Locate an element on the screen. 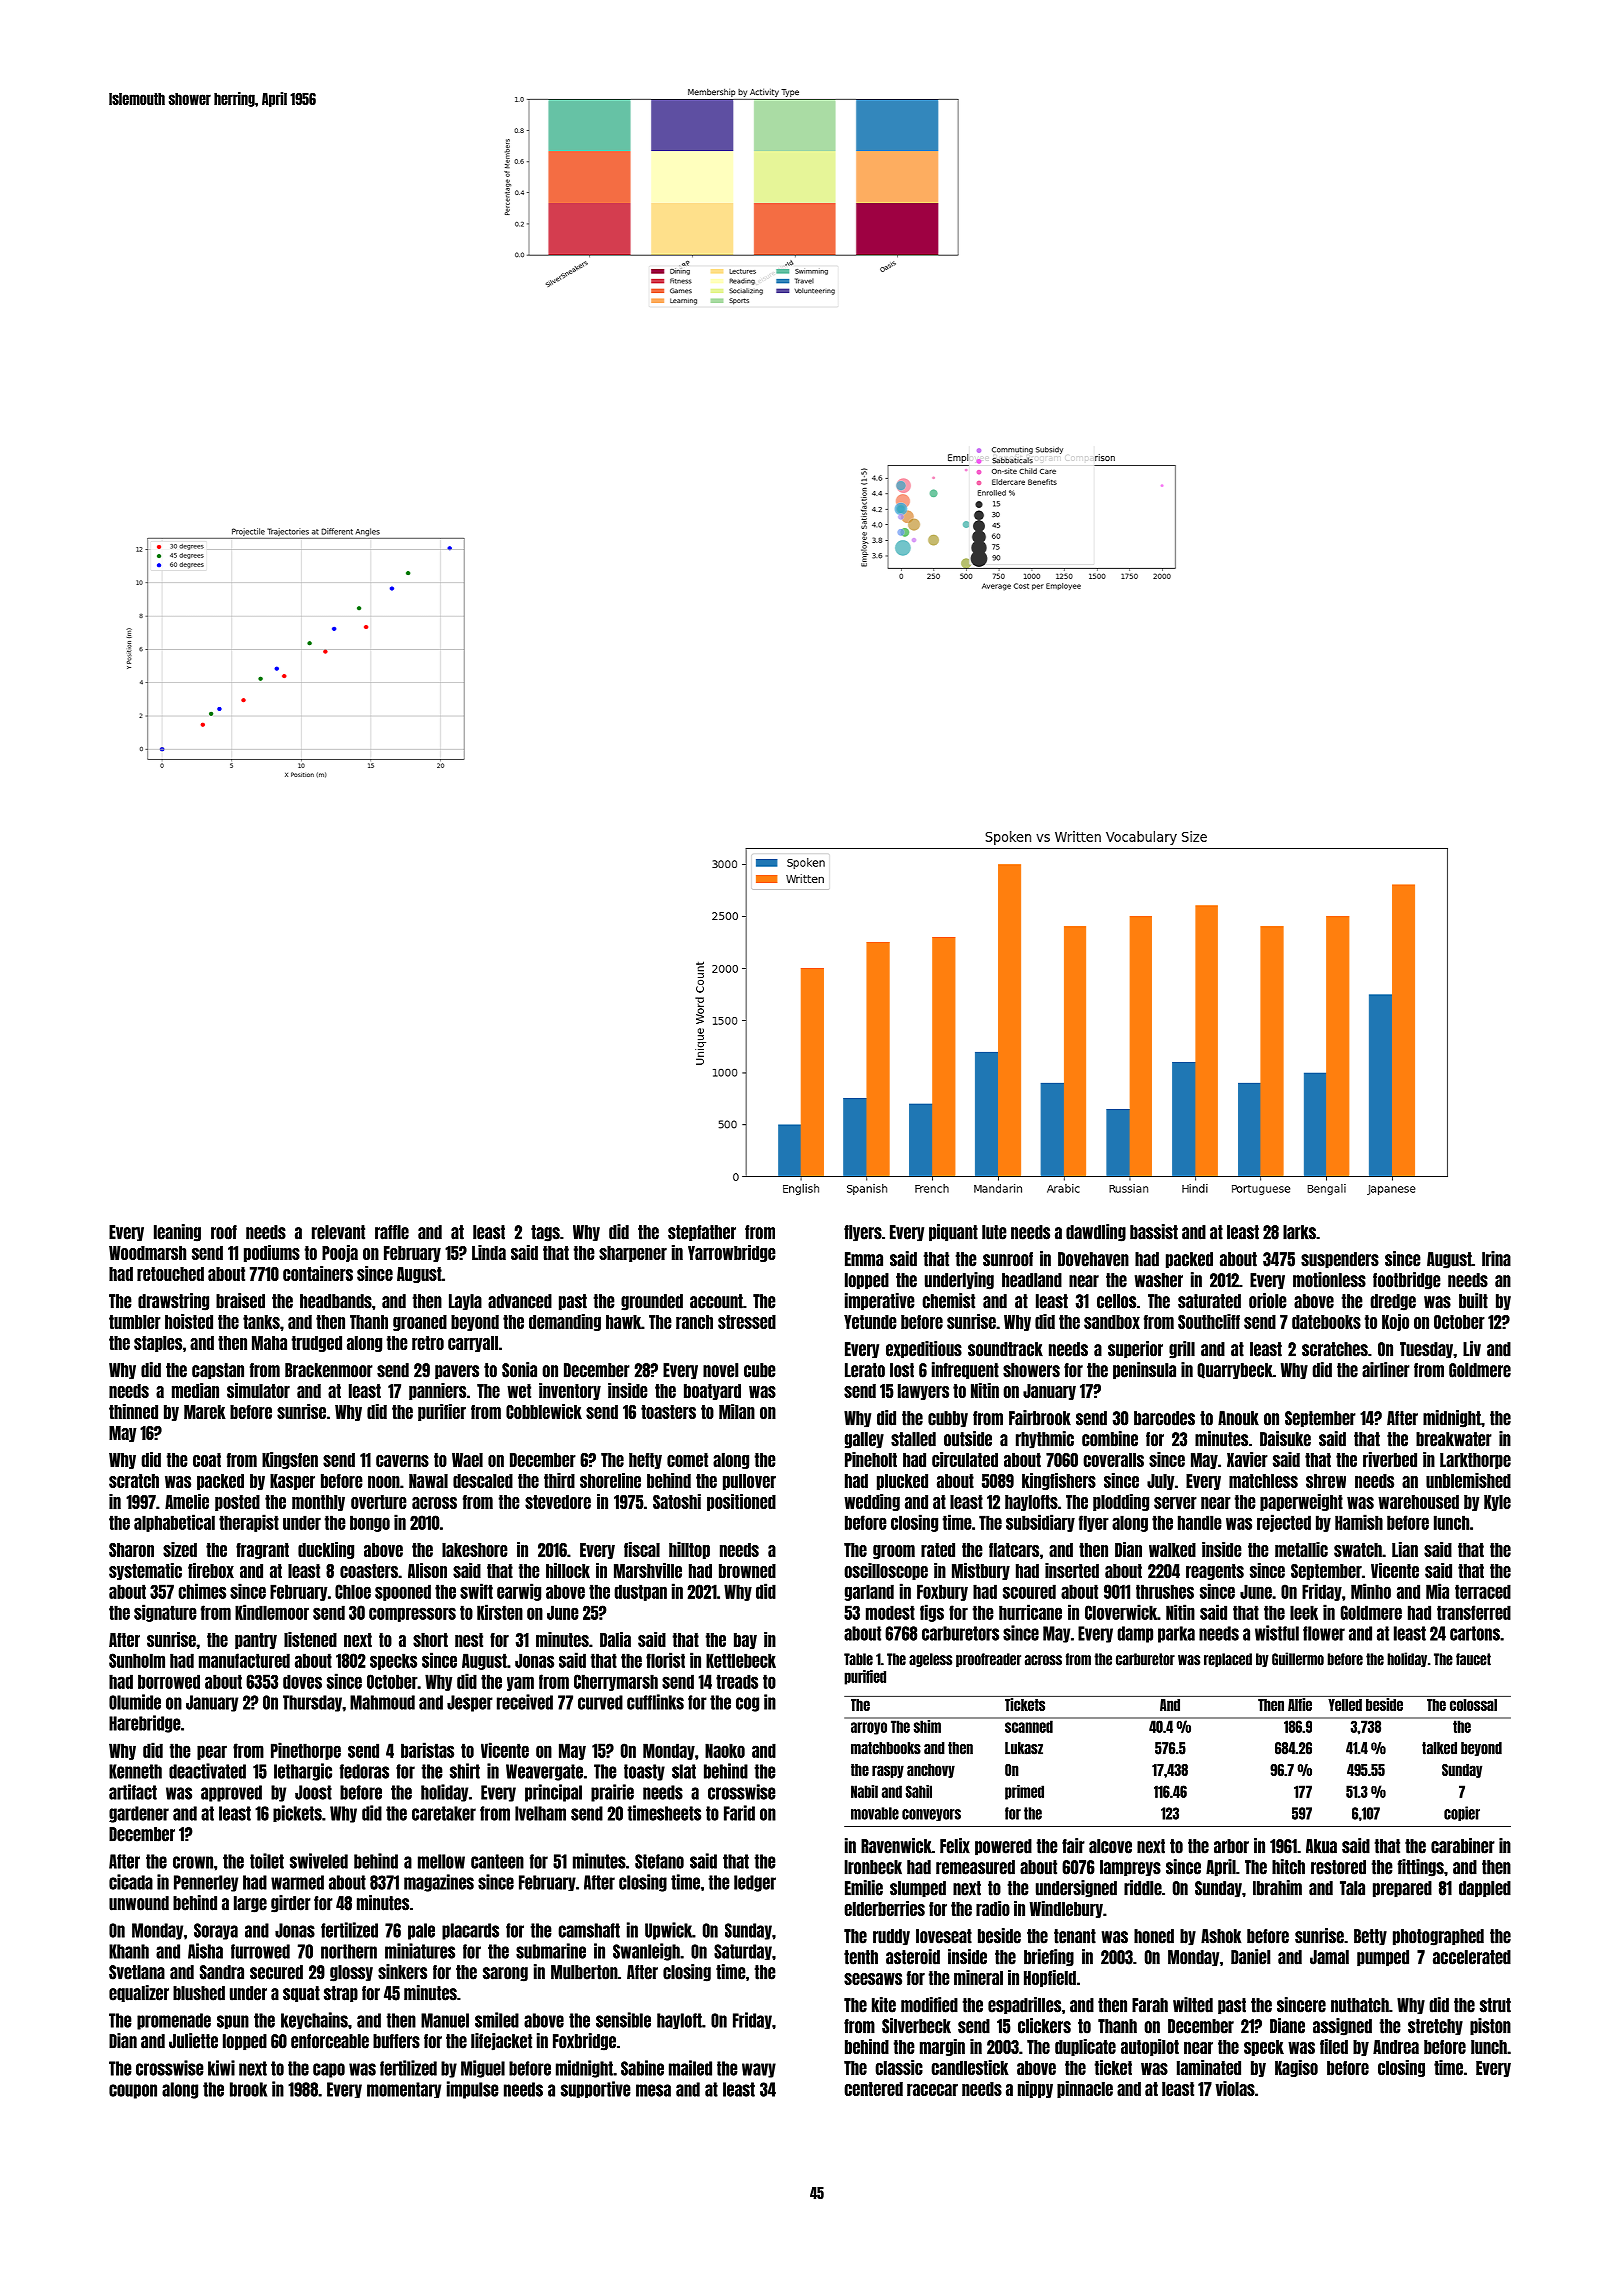  Kojo is located at coordinates (1395, 1322).
